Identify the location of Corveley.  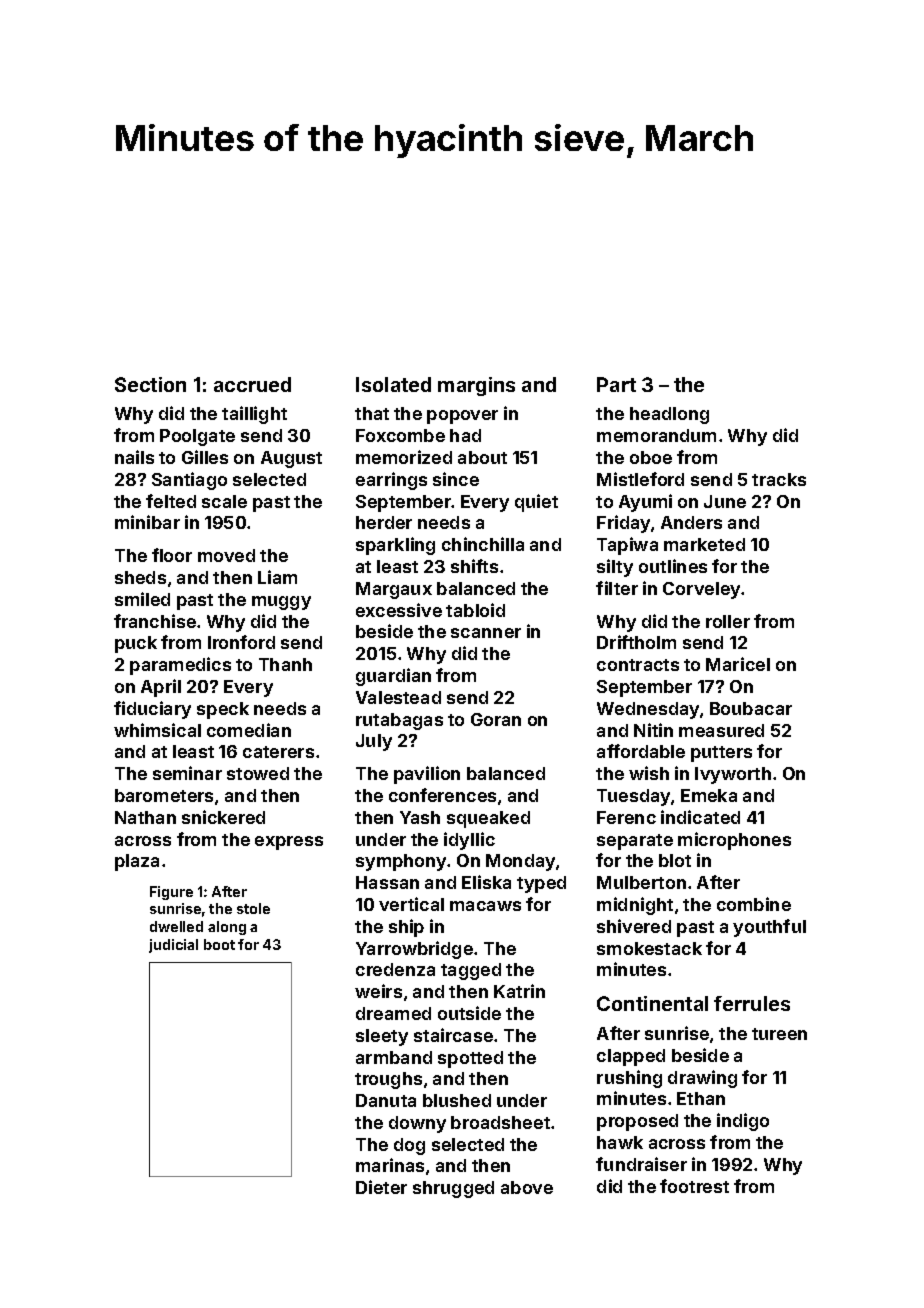
(701, 590).
